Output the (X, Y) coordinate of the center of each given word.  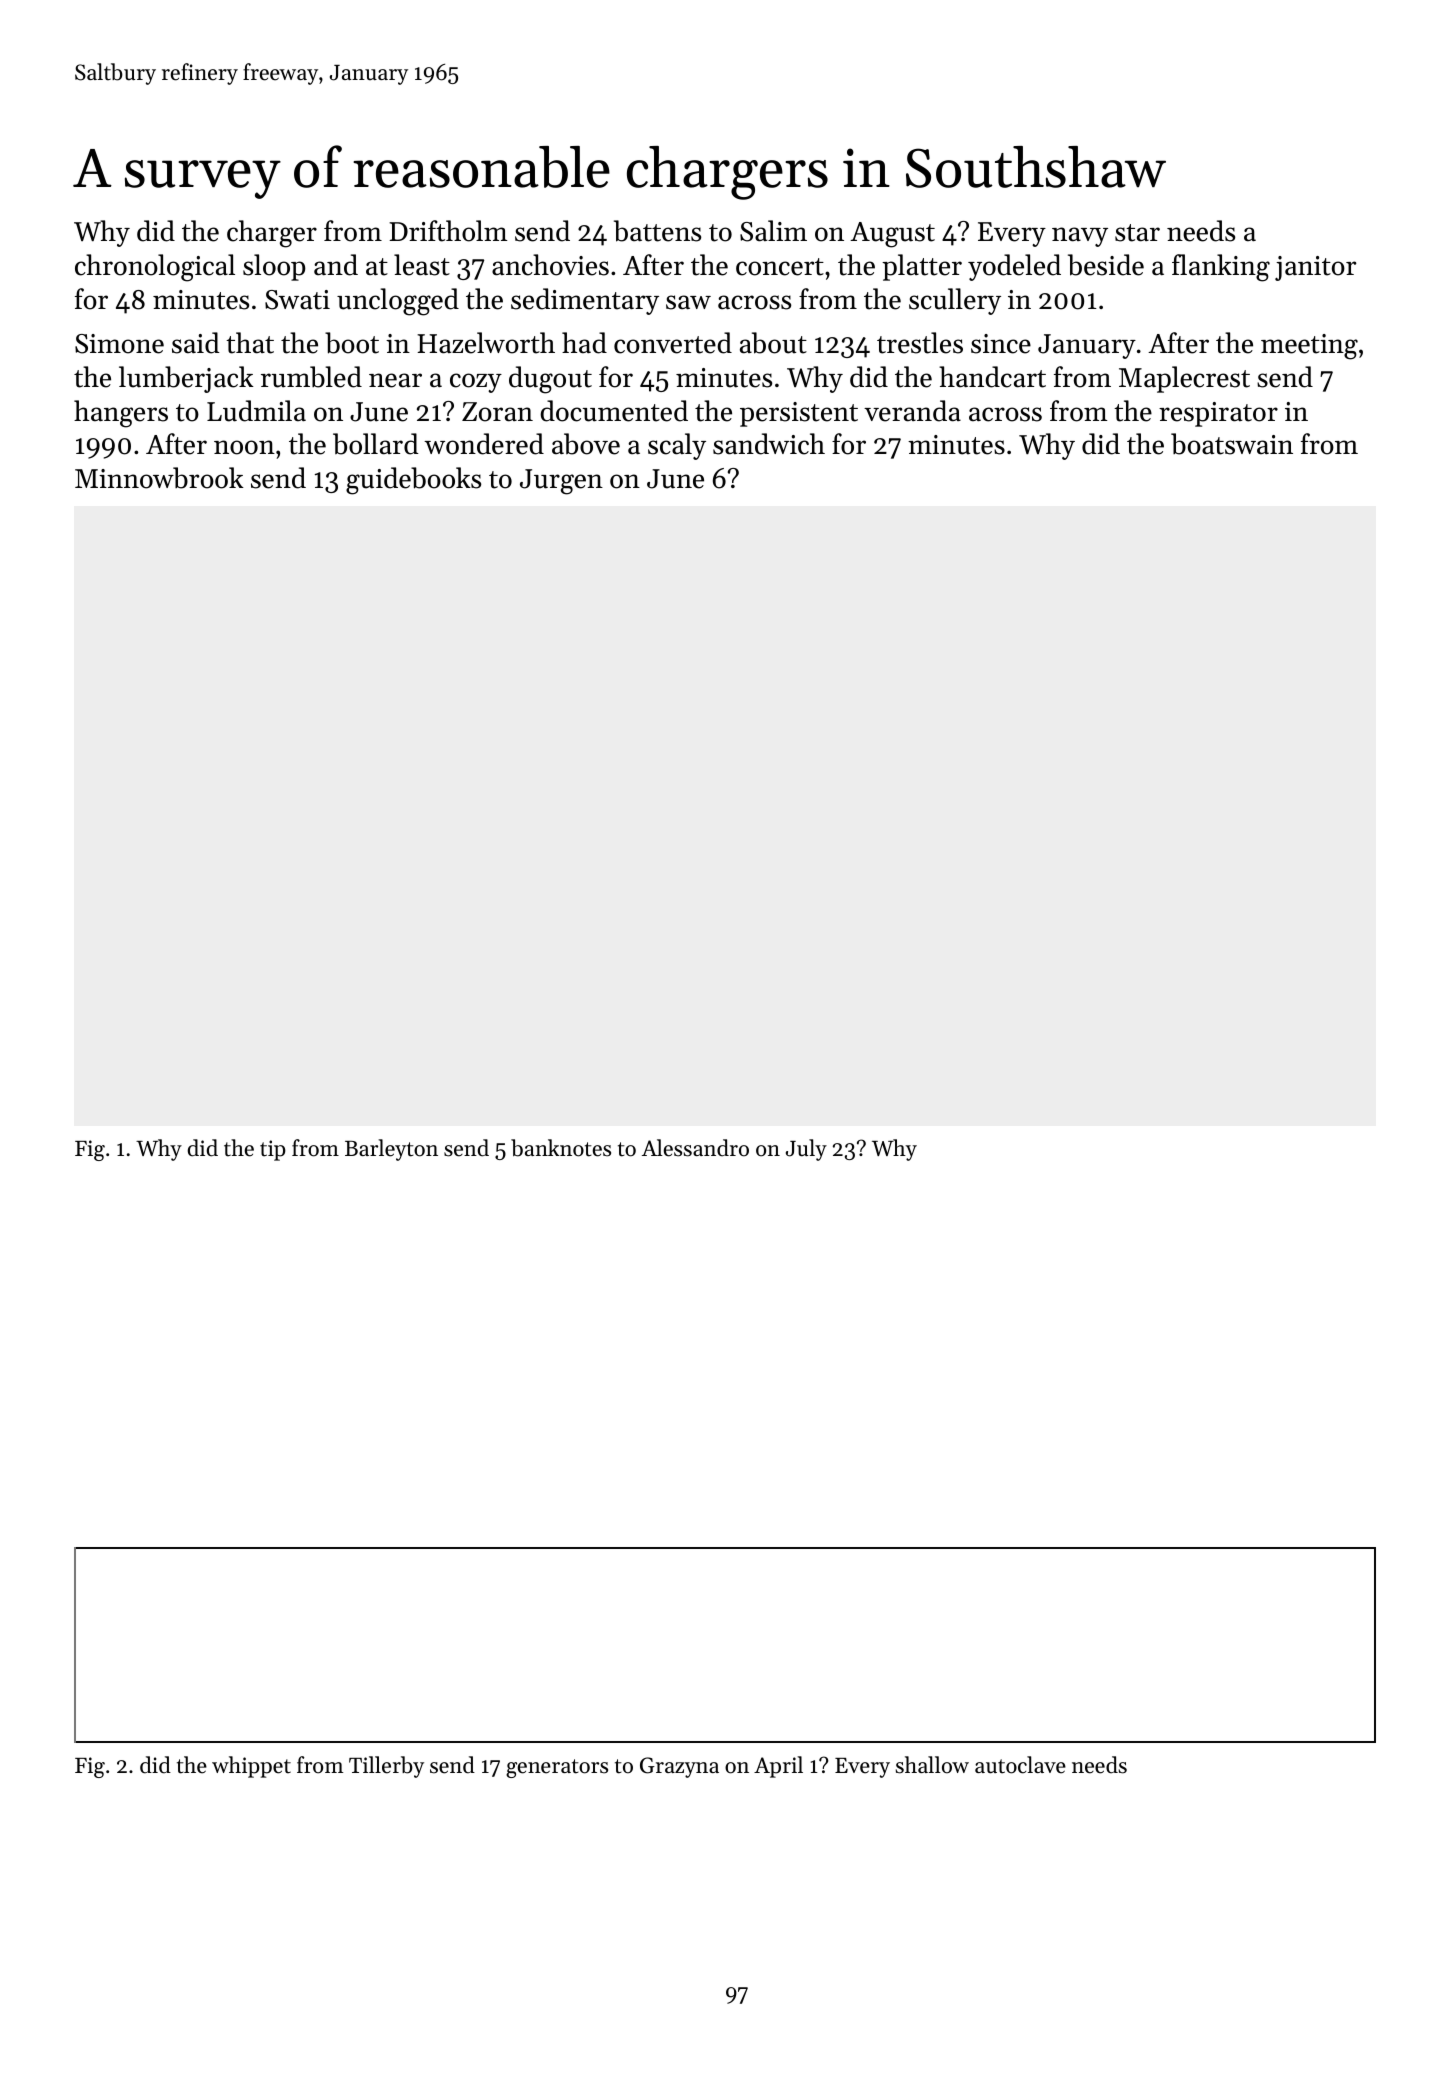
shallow (932, 1765)
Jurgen (561, 482)
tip (273, 1150)
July (806, 1150)
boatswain (1232, 444)
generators (557, 1768)
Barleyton (391, 1150)
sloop (274, 267)
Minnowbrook (159, 478)
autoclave (1020, 1765)
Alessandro (695, 1148)
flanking (1221, 268)
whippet (251, 1767)
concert (780, 267)
